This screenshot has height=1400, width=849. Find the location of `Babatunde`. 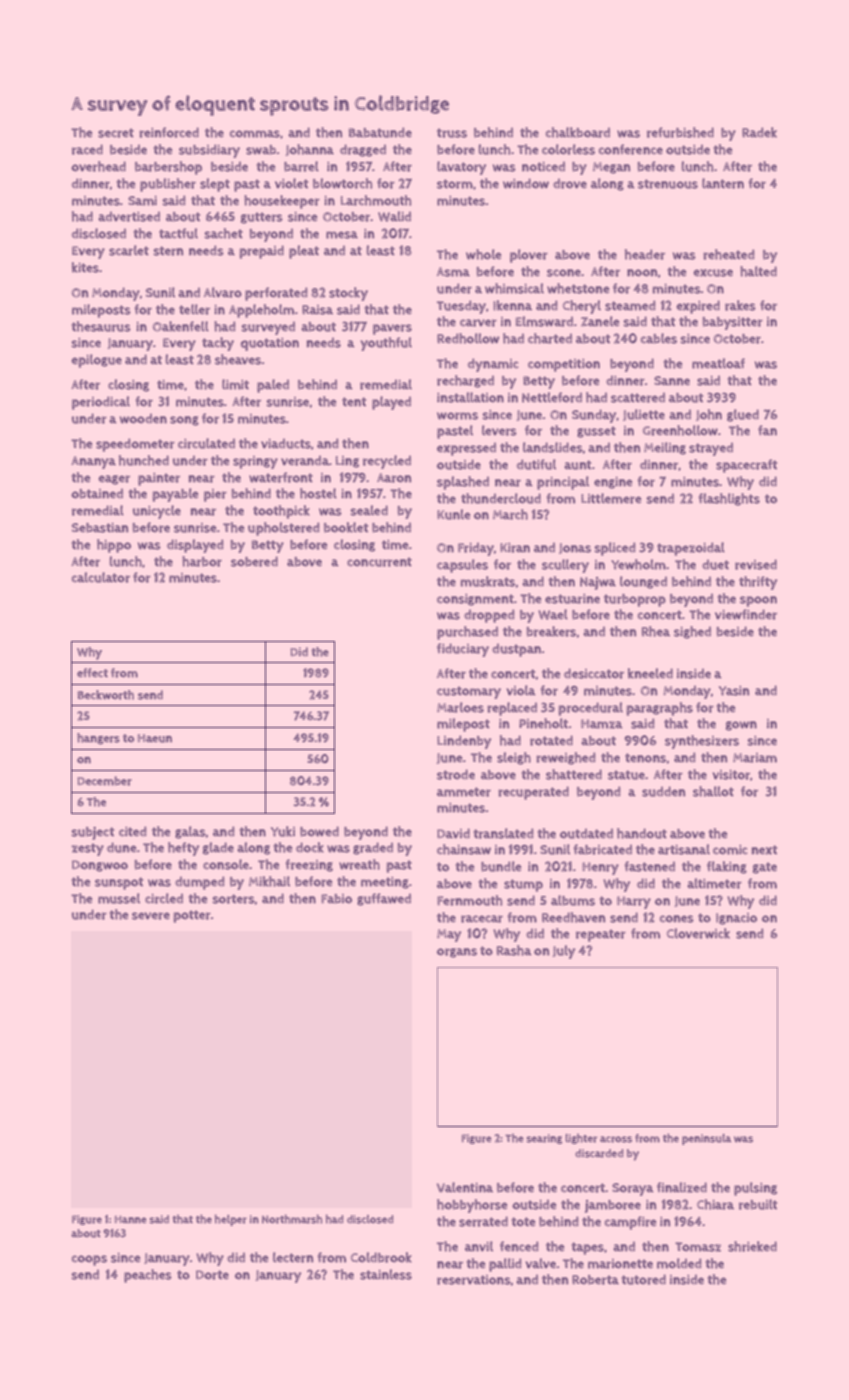

Babatunde is located at coordinates (380, 132).
